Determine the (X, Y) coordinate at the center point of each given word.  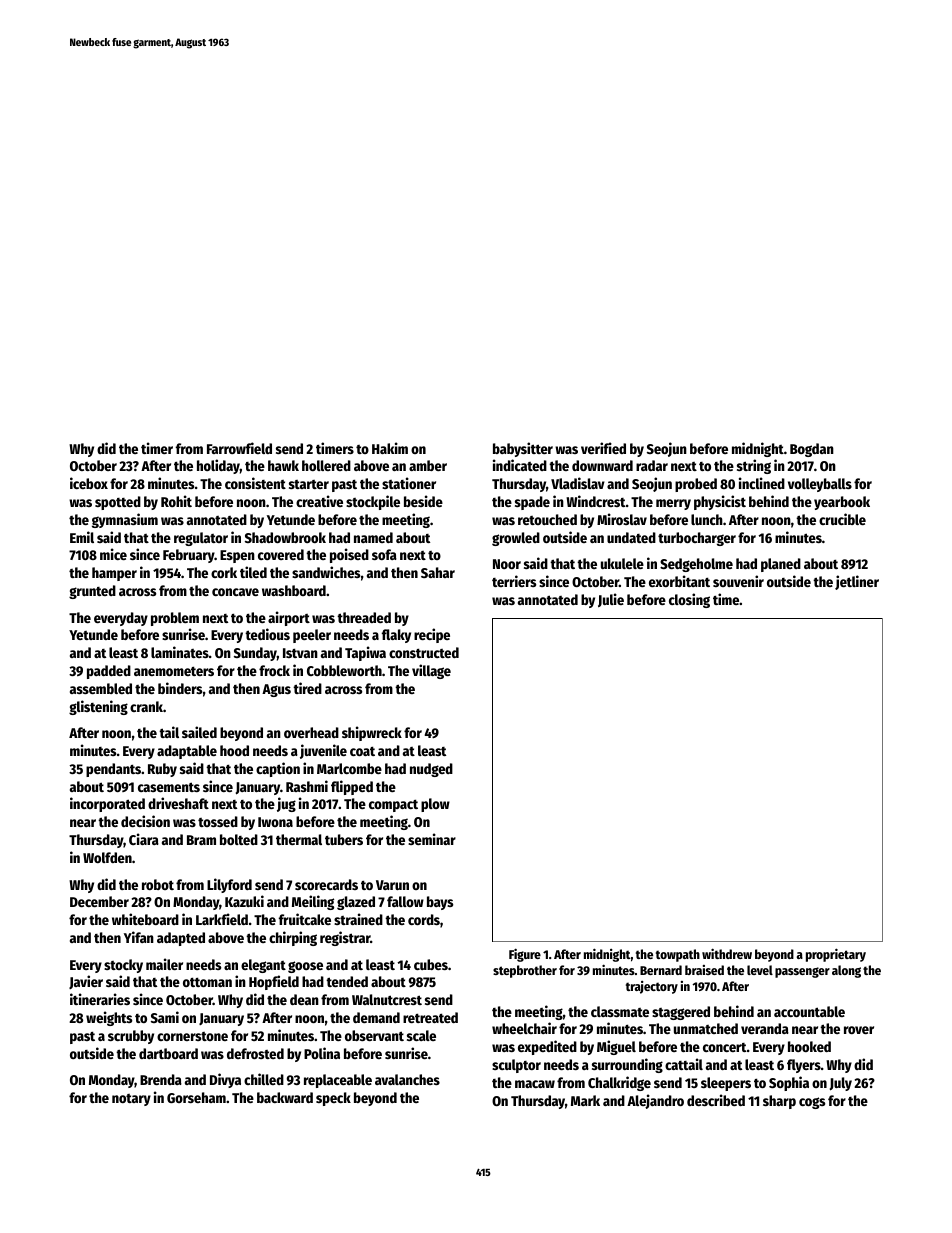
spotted (118, 503)
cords (424, 919)
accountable (809, 1011)
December (99, 901)
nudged (431, 770)
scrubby (131, 1037)
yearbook (842, 503)
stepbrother (525, 971)
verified (603, 448)
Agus (276, 690)
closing (689, 600)
